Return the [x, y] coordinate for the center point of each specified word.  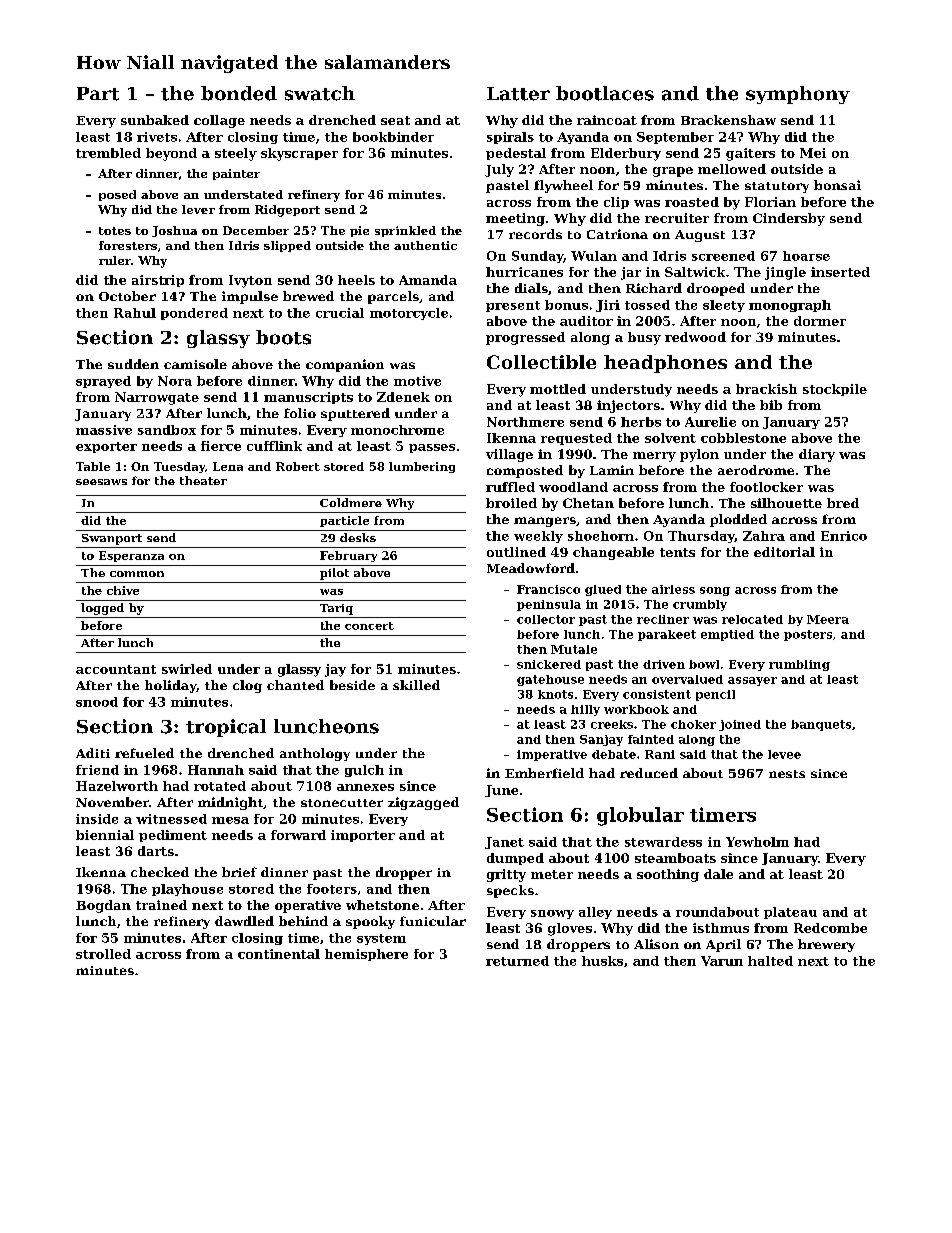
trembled [108, 153]
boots [283, 337]
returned [517, 961]
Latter [518, 94]
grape [673, 172]
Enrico [844, 536]
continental [279, 954]
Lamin [612, 470]
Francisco [548, 589]
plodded [738, 520]
